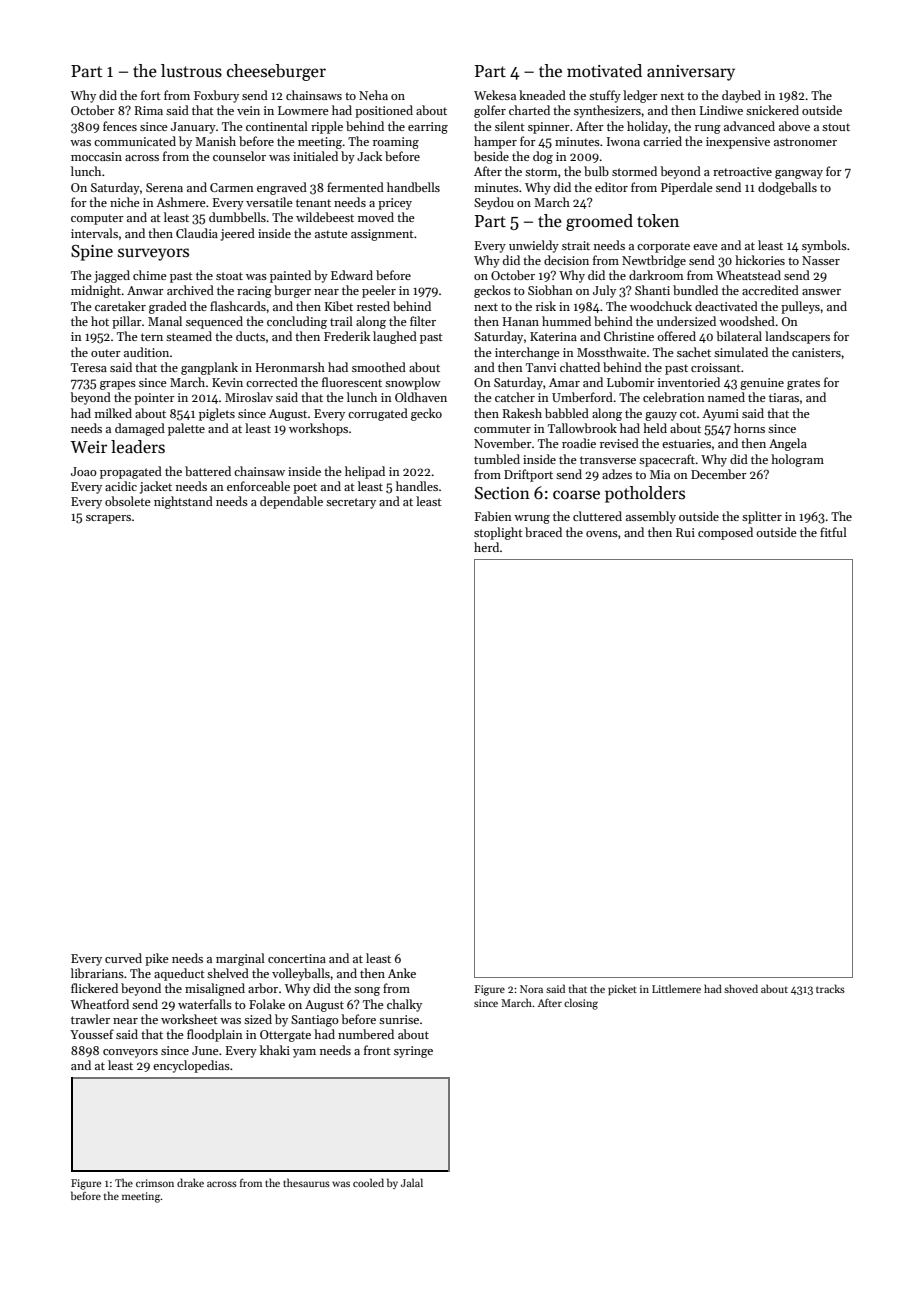  Describe the element at coordinates (423, 321) in the screenshot. I see `filter` at that location.
